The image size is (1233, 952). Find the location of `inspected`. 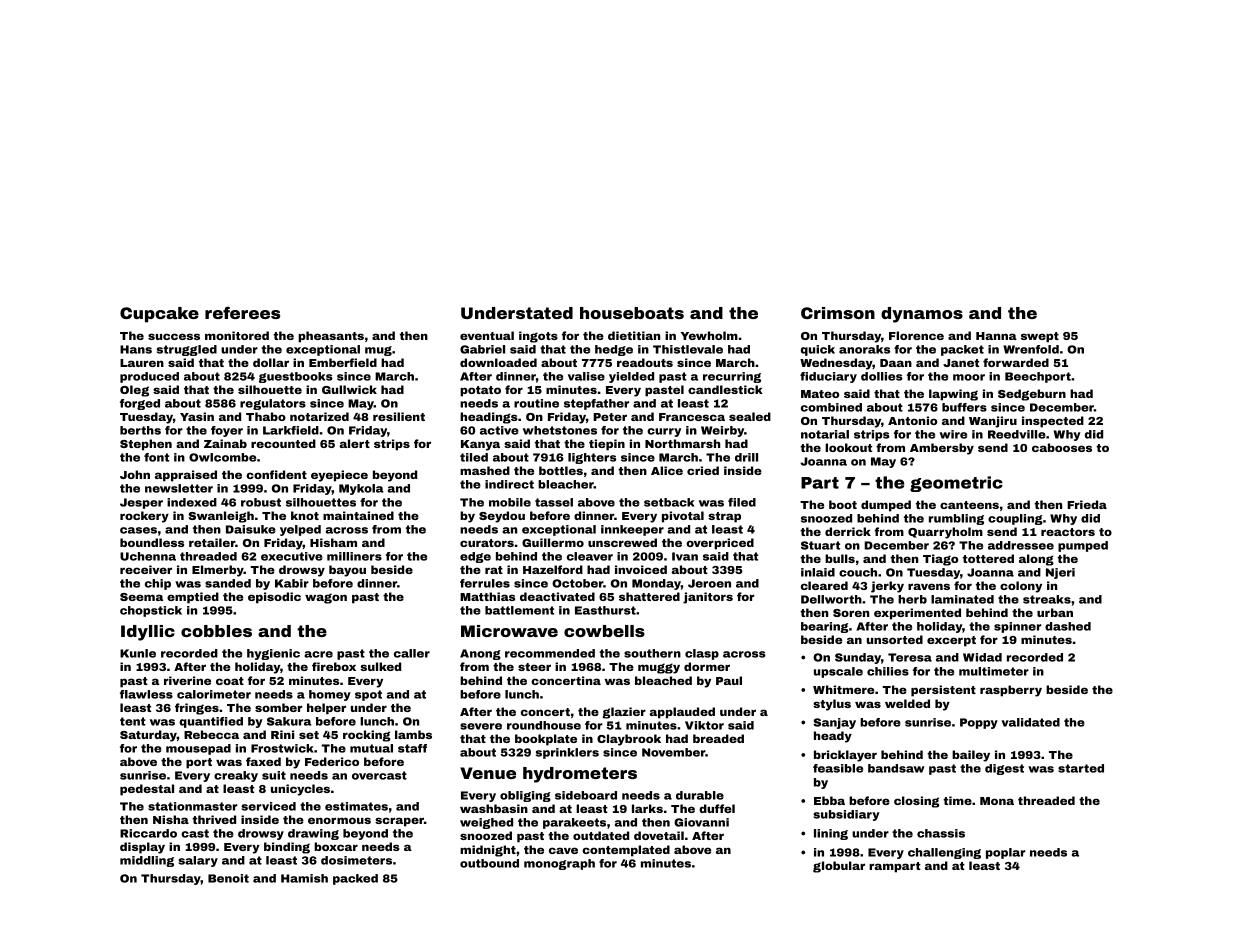

inspected is located at coordinates (1053, 422).
